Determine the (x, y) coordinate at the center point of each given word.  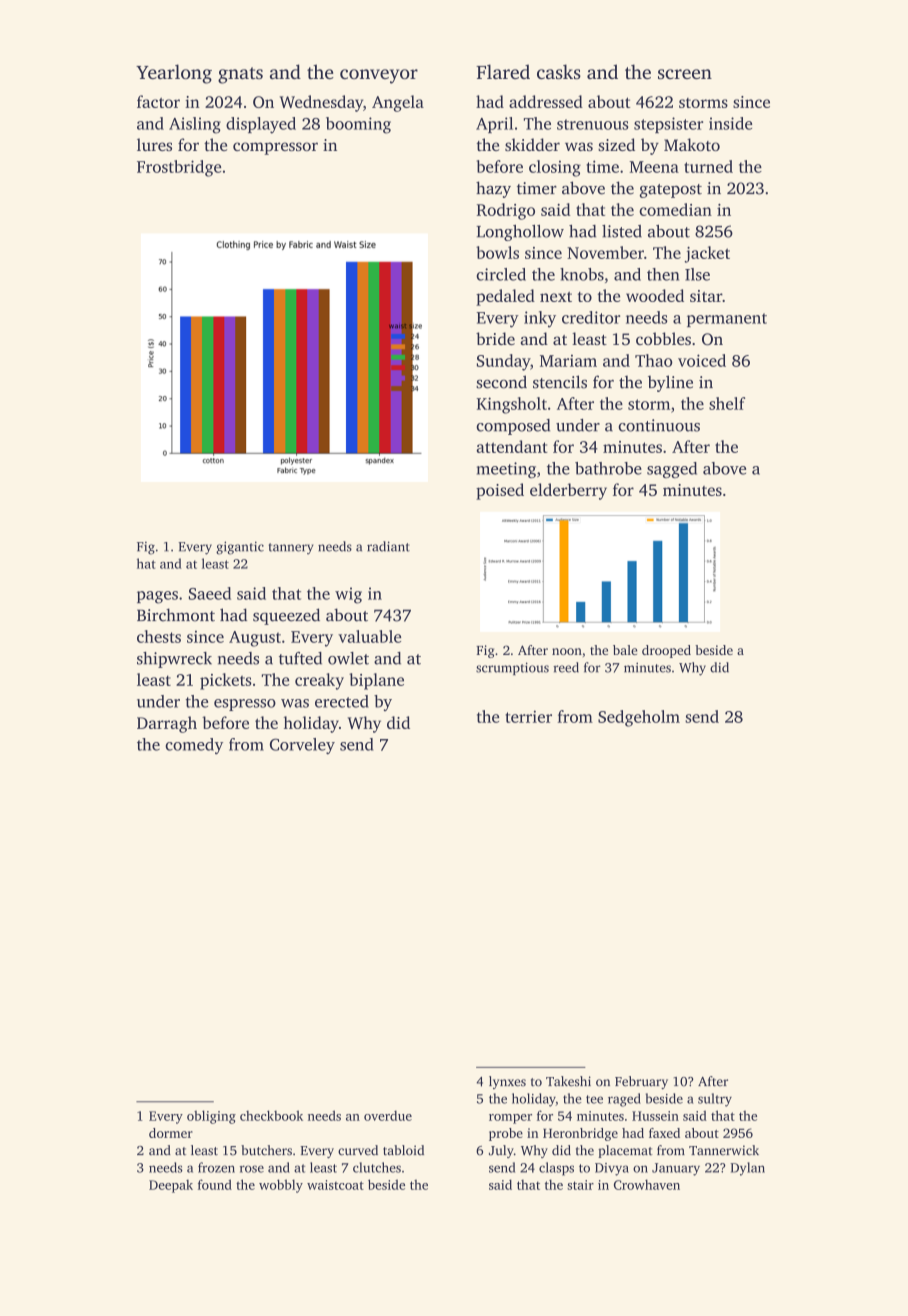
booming (358, 125)
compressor (275, 148)
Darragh (167, 724)
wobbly (281, 1186)
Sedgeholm (639, 718)
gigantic (240, 548)
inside (730, 123)
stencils (560, 382)
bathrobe (608, 468)
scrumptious (512, 668)
